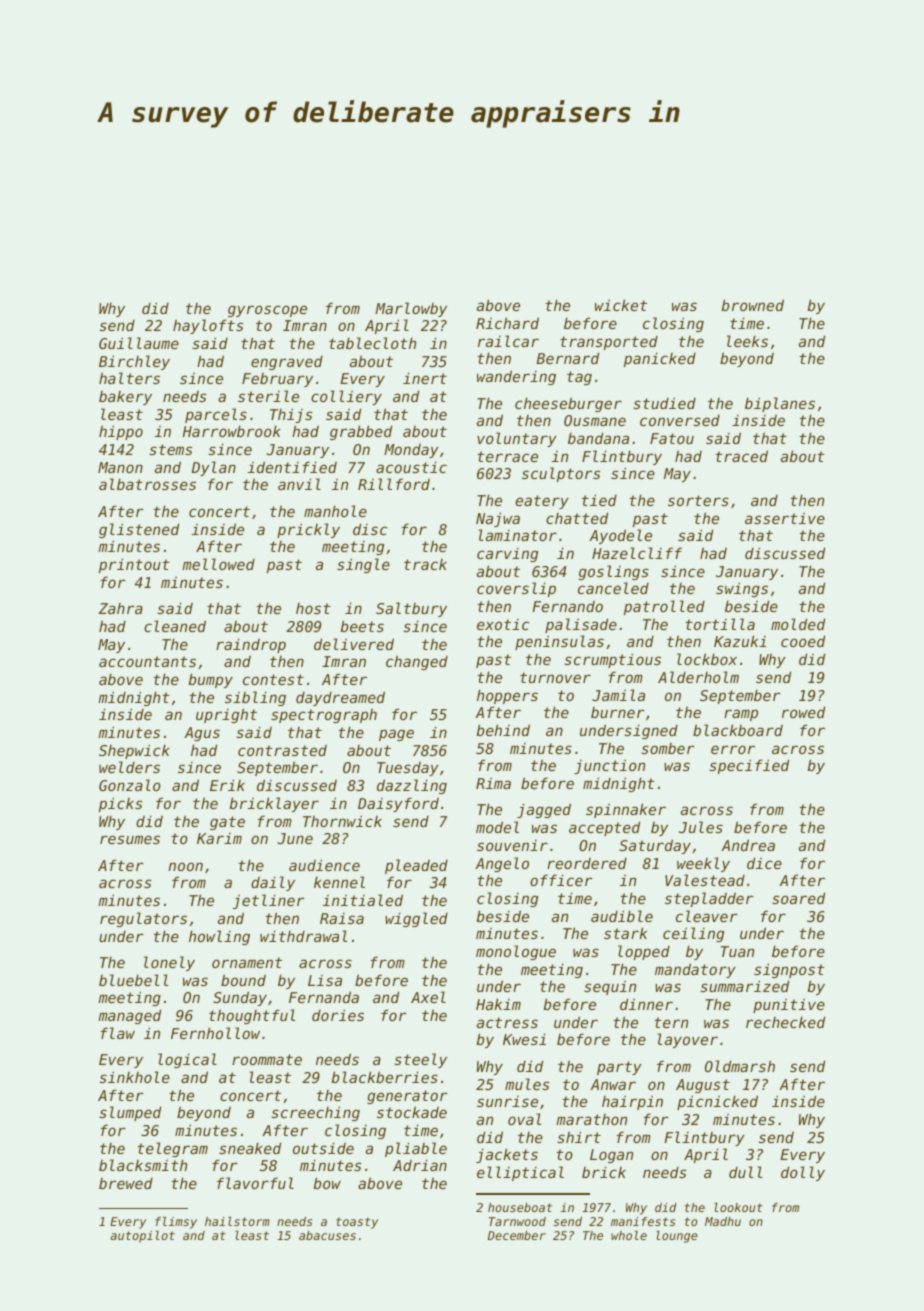 Image resolution: width=924 pixels, height=1311 pixels. I want to click on dull, so click(745, 1172).
